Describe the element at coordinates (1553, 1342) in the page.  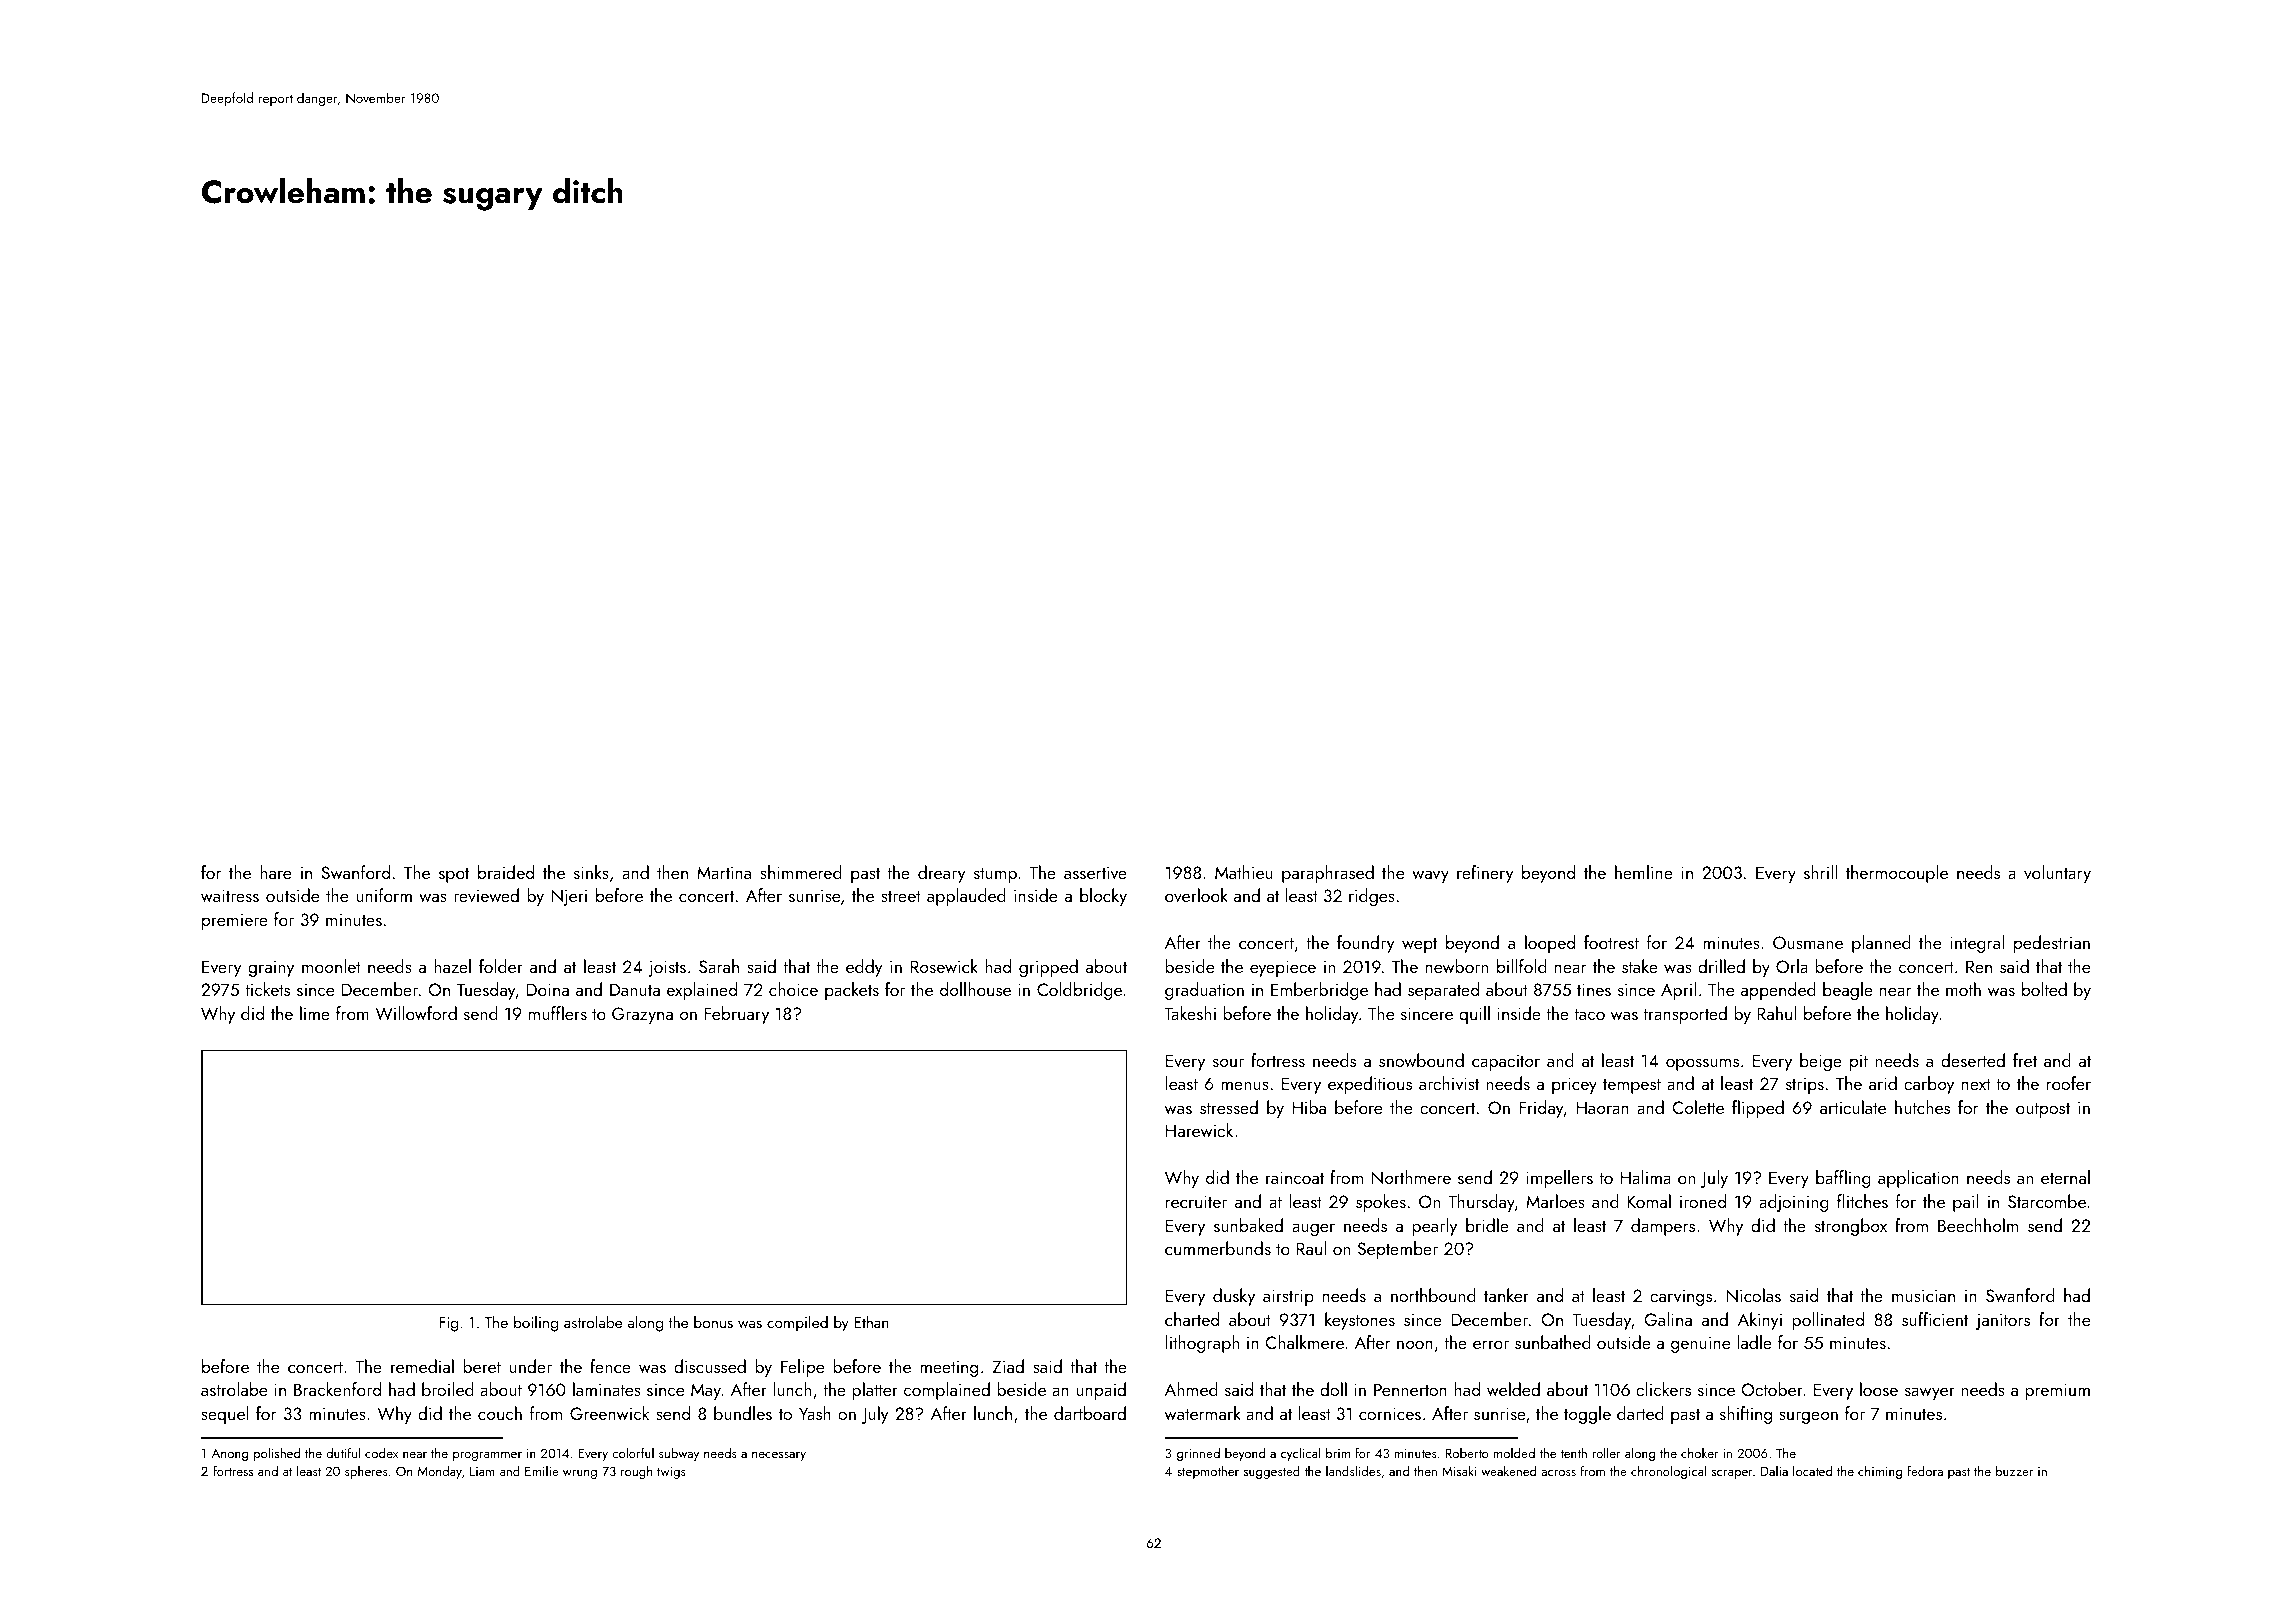
I see `sunbathed` at that location.
